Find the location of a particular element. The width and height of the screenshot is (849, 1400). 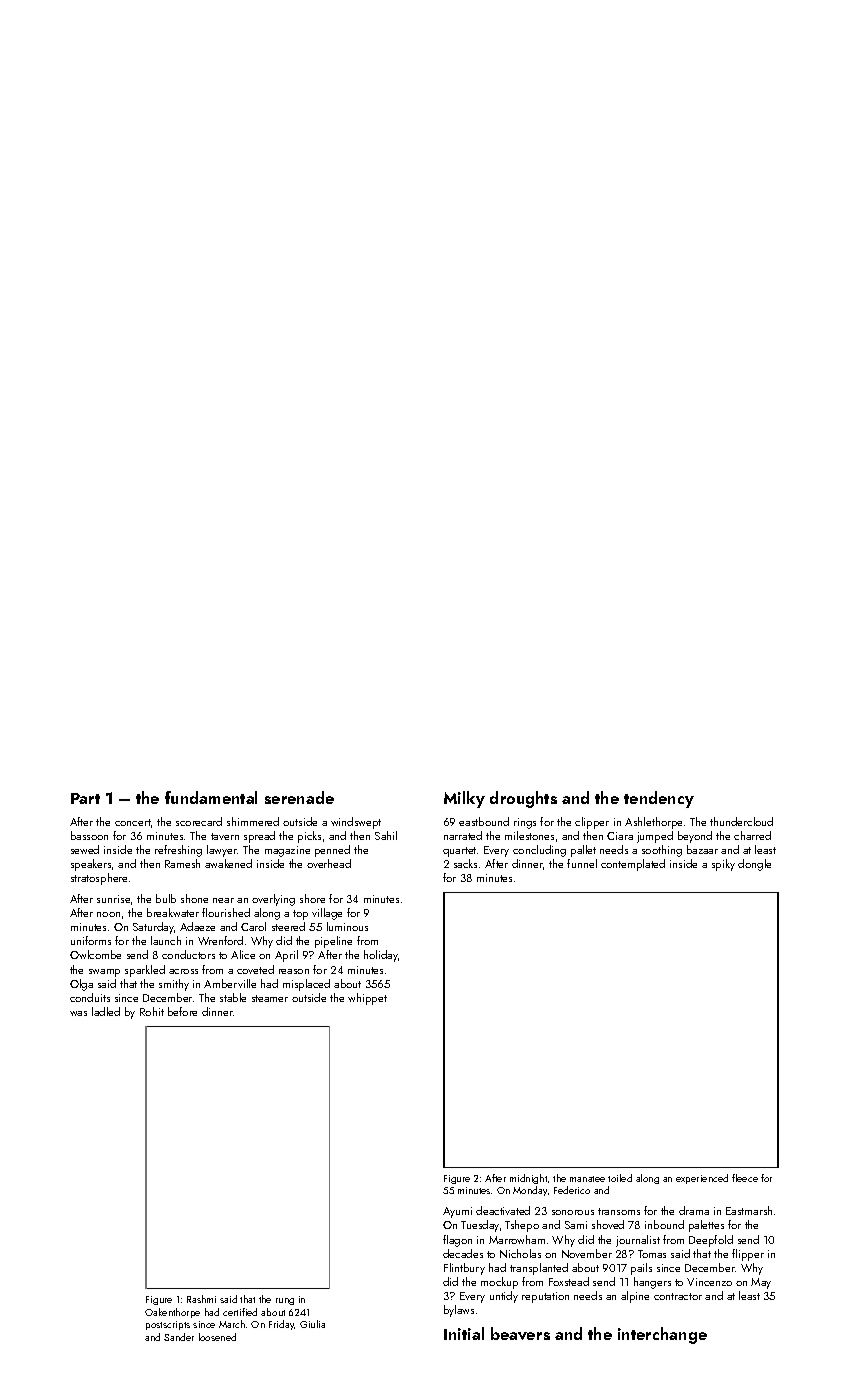

Rohit is located at coordinates (152, 1011).
